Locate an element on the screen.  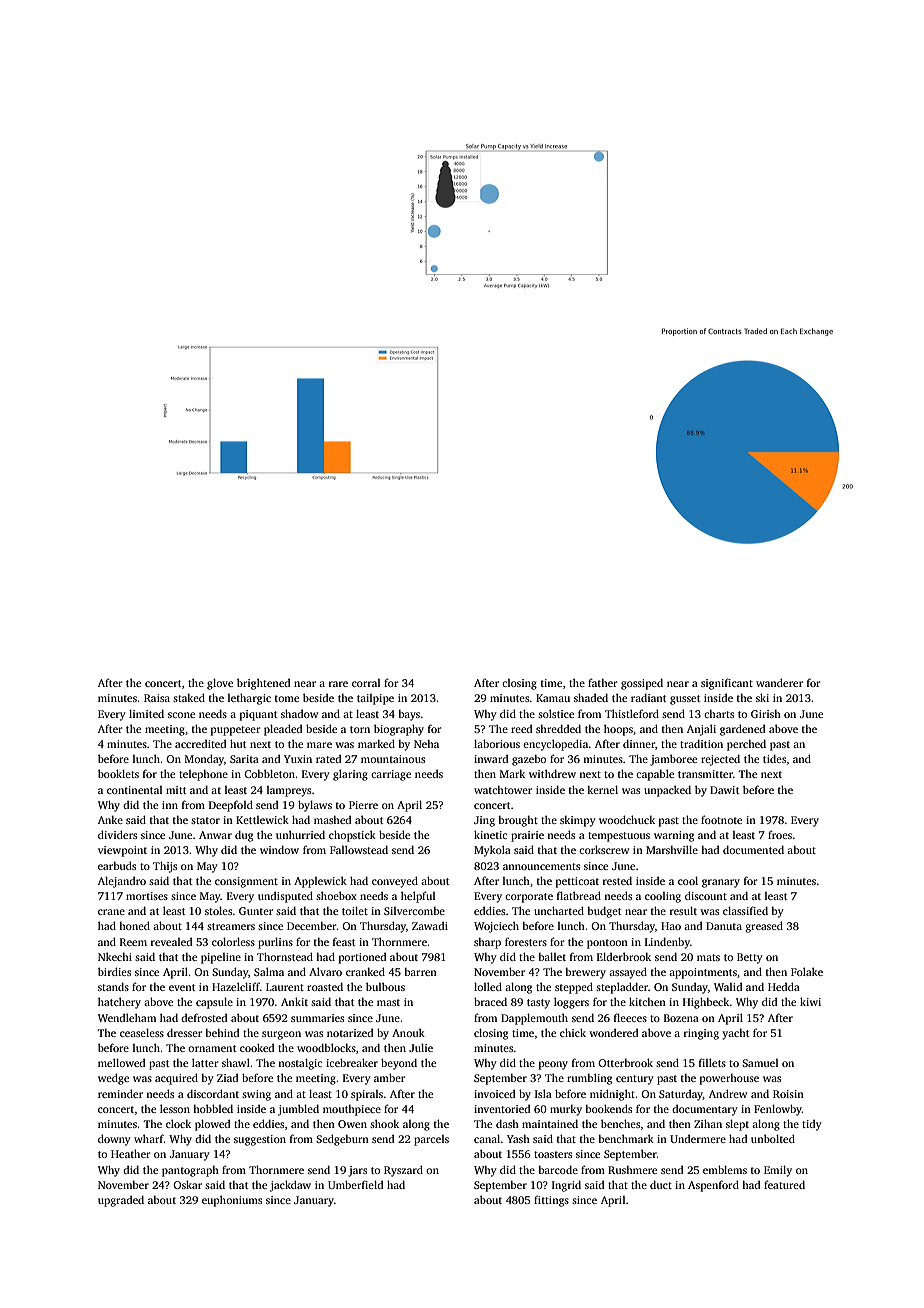
Pierre is located at coordinates (363, 805).
